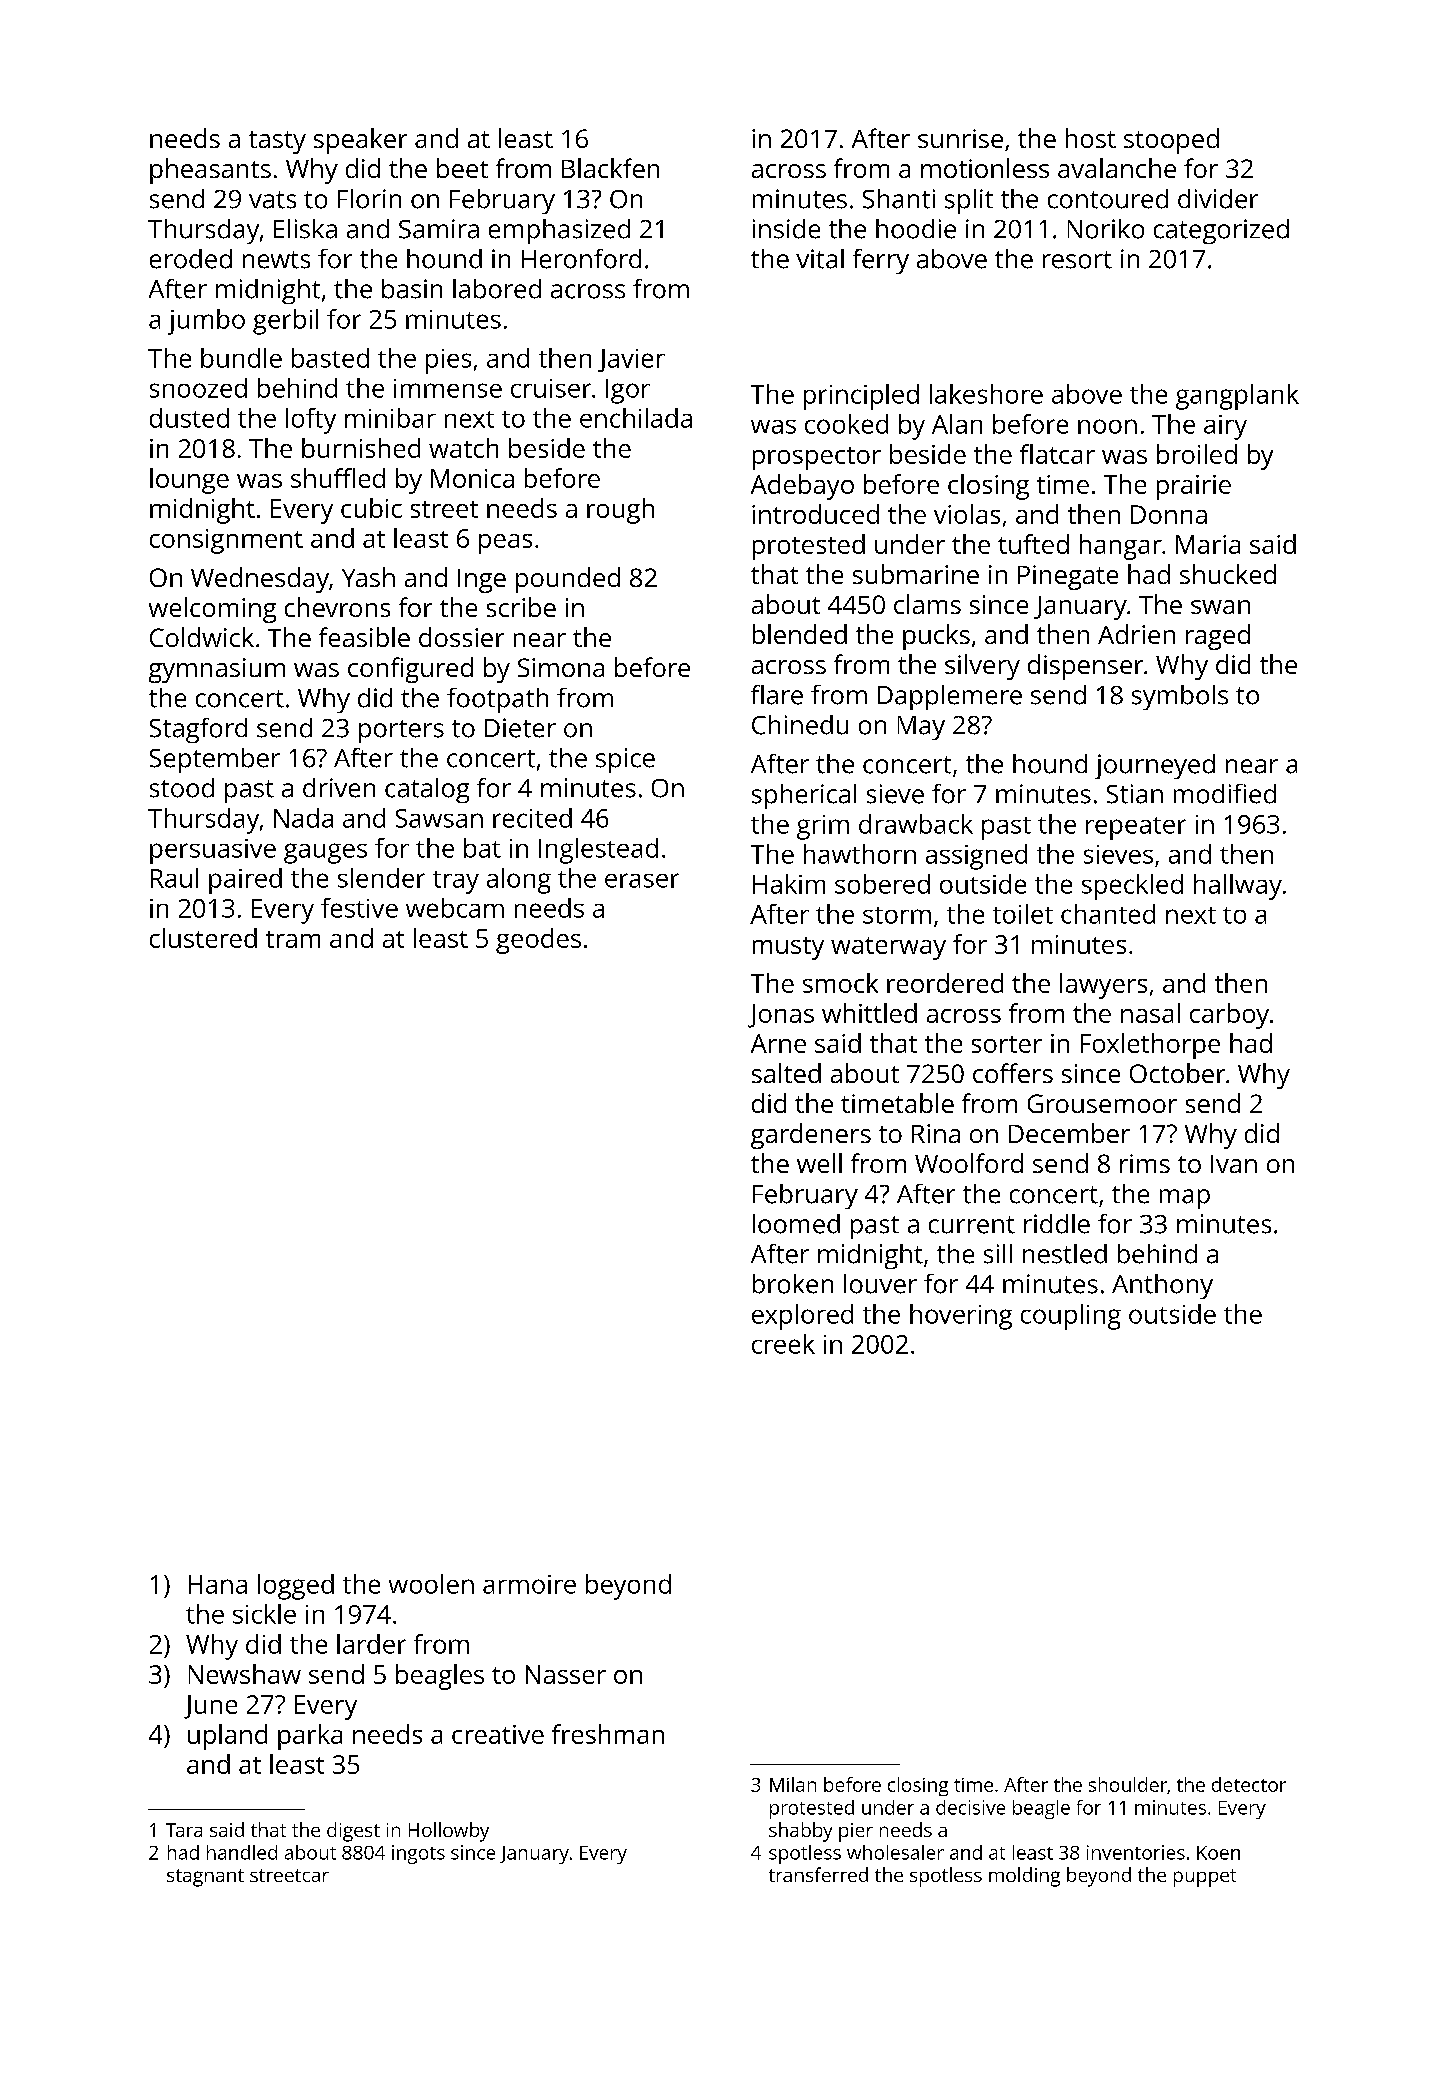 The image size is (1450, 2100). Describe the element at coordinates (1238, 887) in the page. I see `hallway` at that location.
